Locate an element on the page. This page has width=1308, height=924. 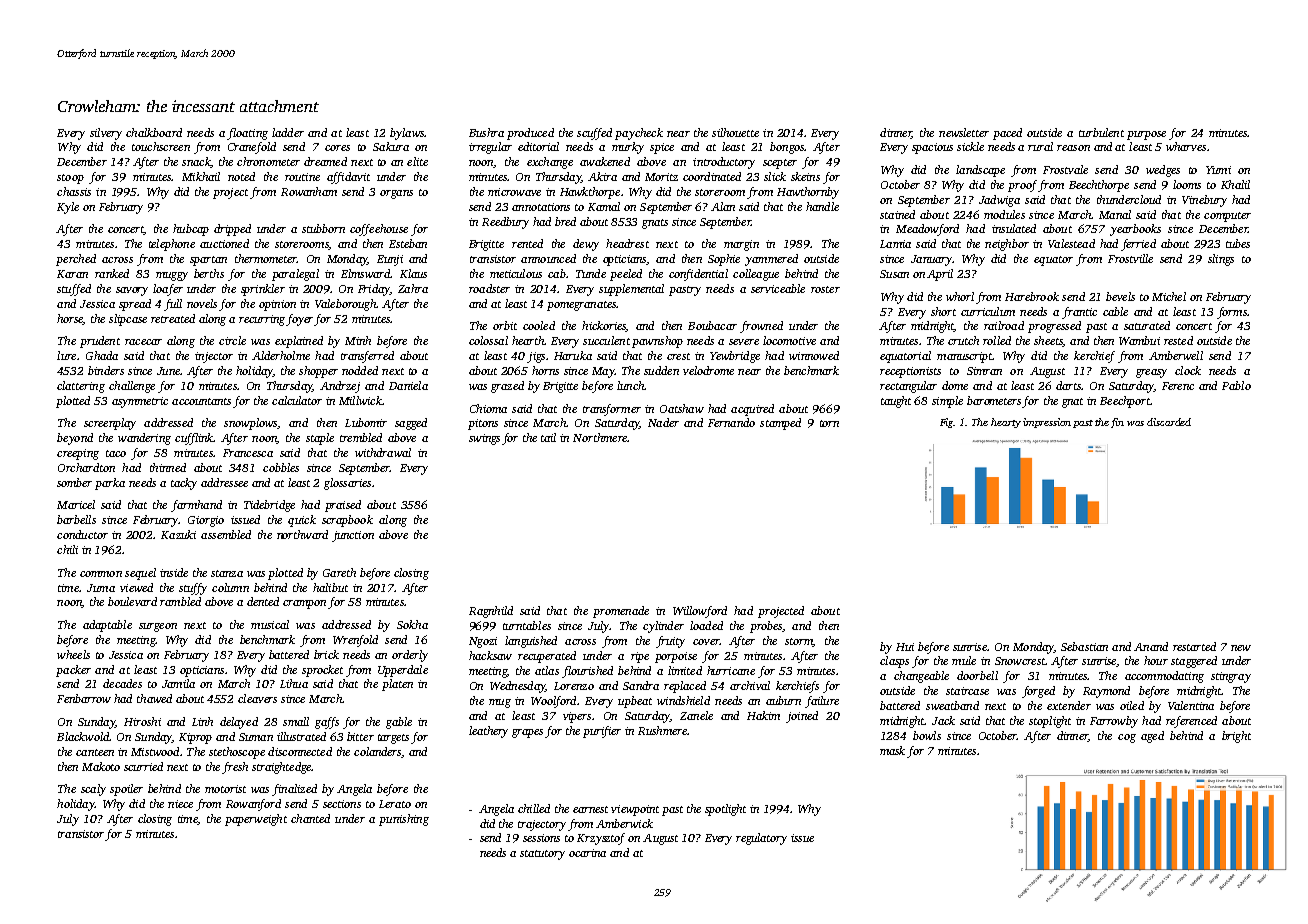
packer is located at coordinates (73, 671).
